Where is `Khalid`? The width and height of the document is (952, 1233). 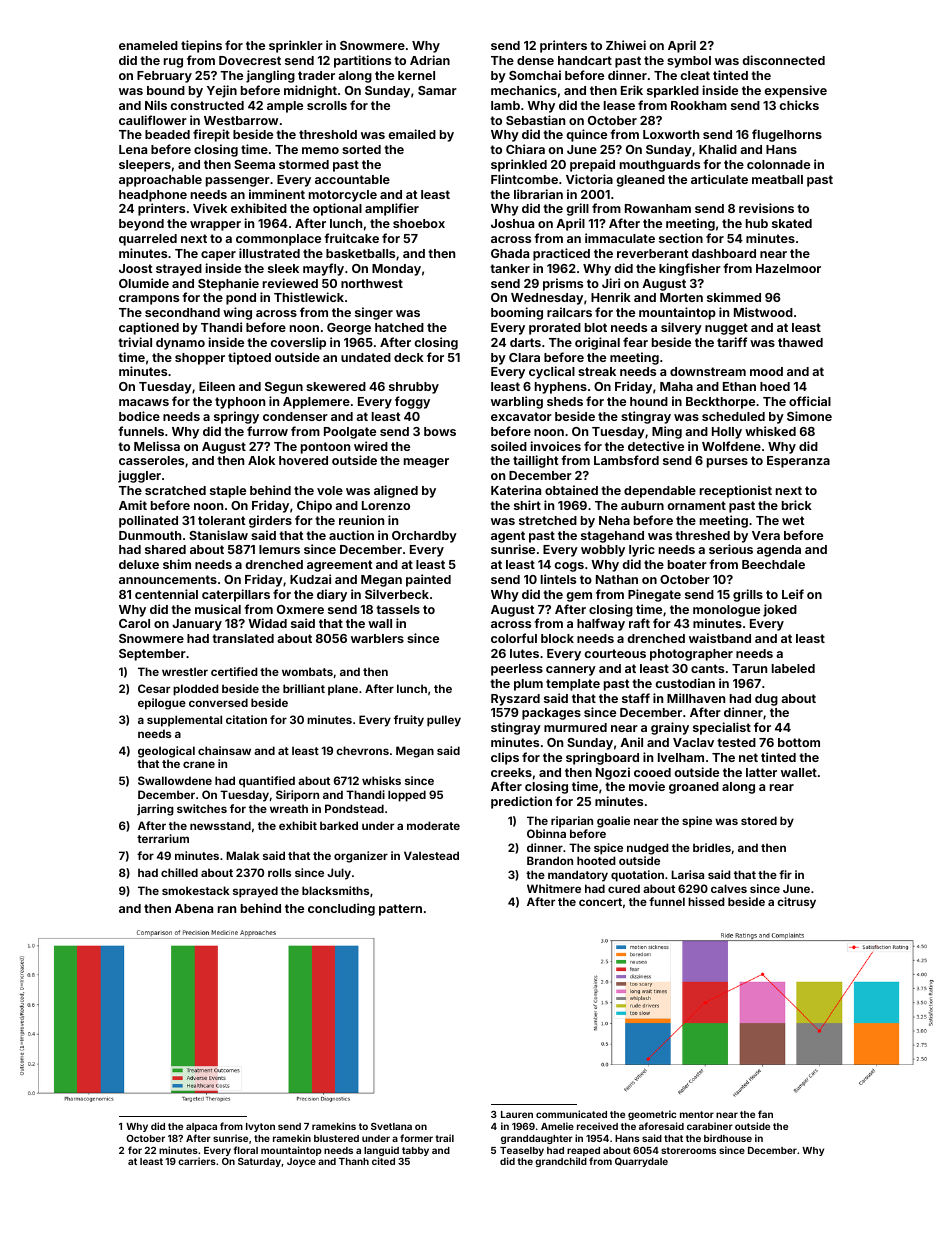 Khalid is located at coordinates (718, 149).
